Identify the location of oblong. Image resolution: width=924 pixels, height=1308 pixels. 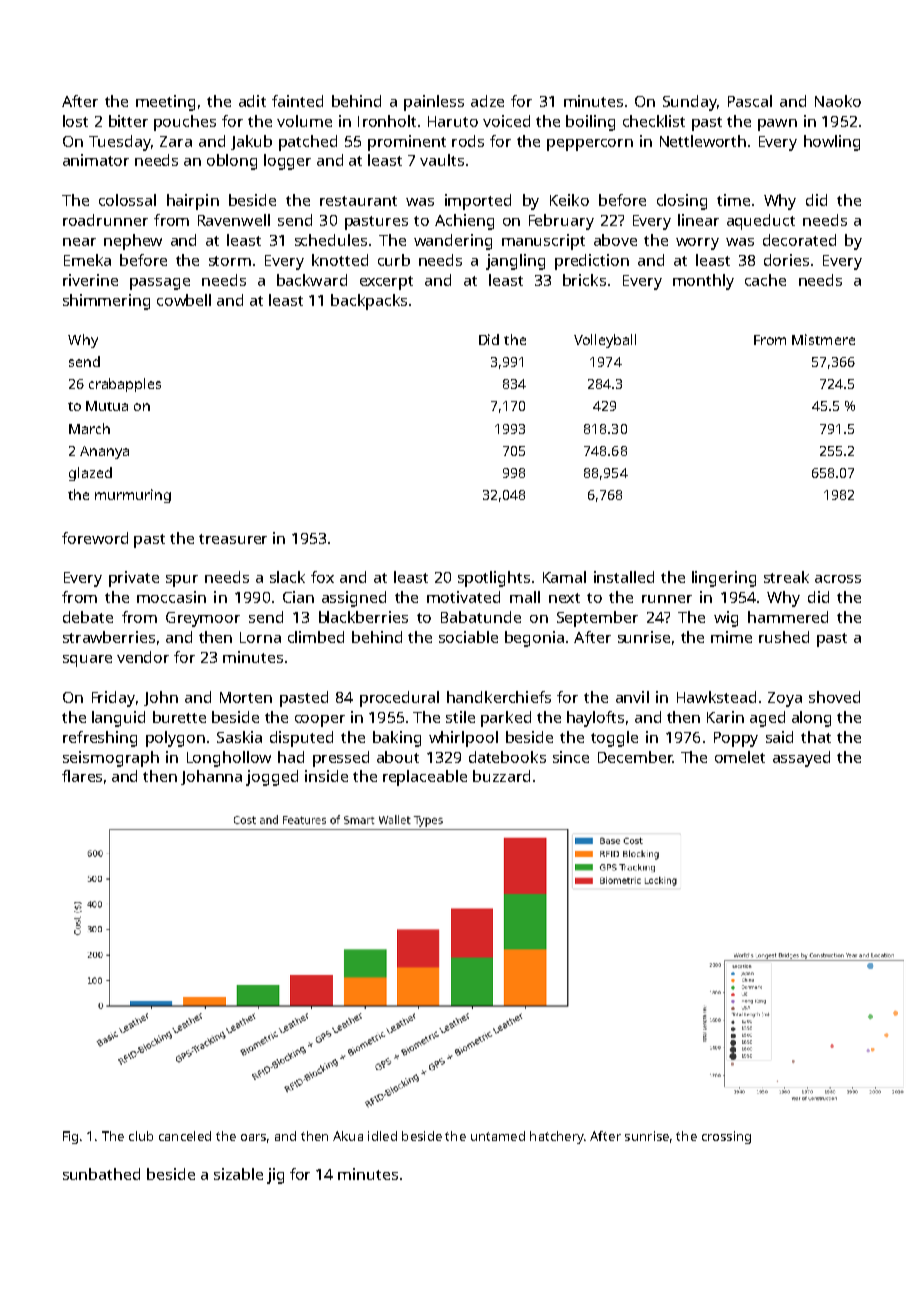
(232, 162).
